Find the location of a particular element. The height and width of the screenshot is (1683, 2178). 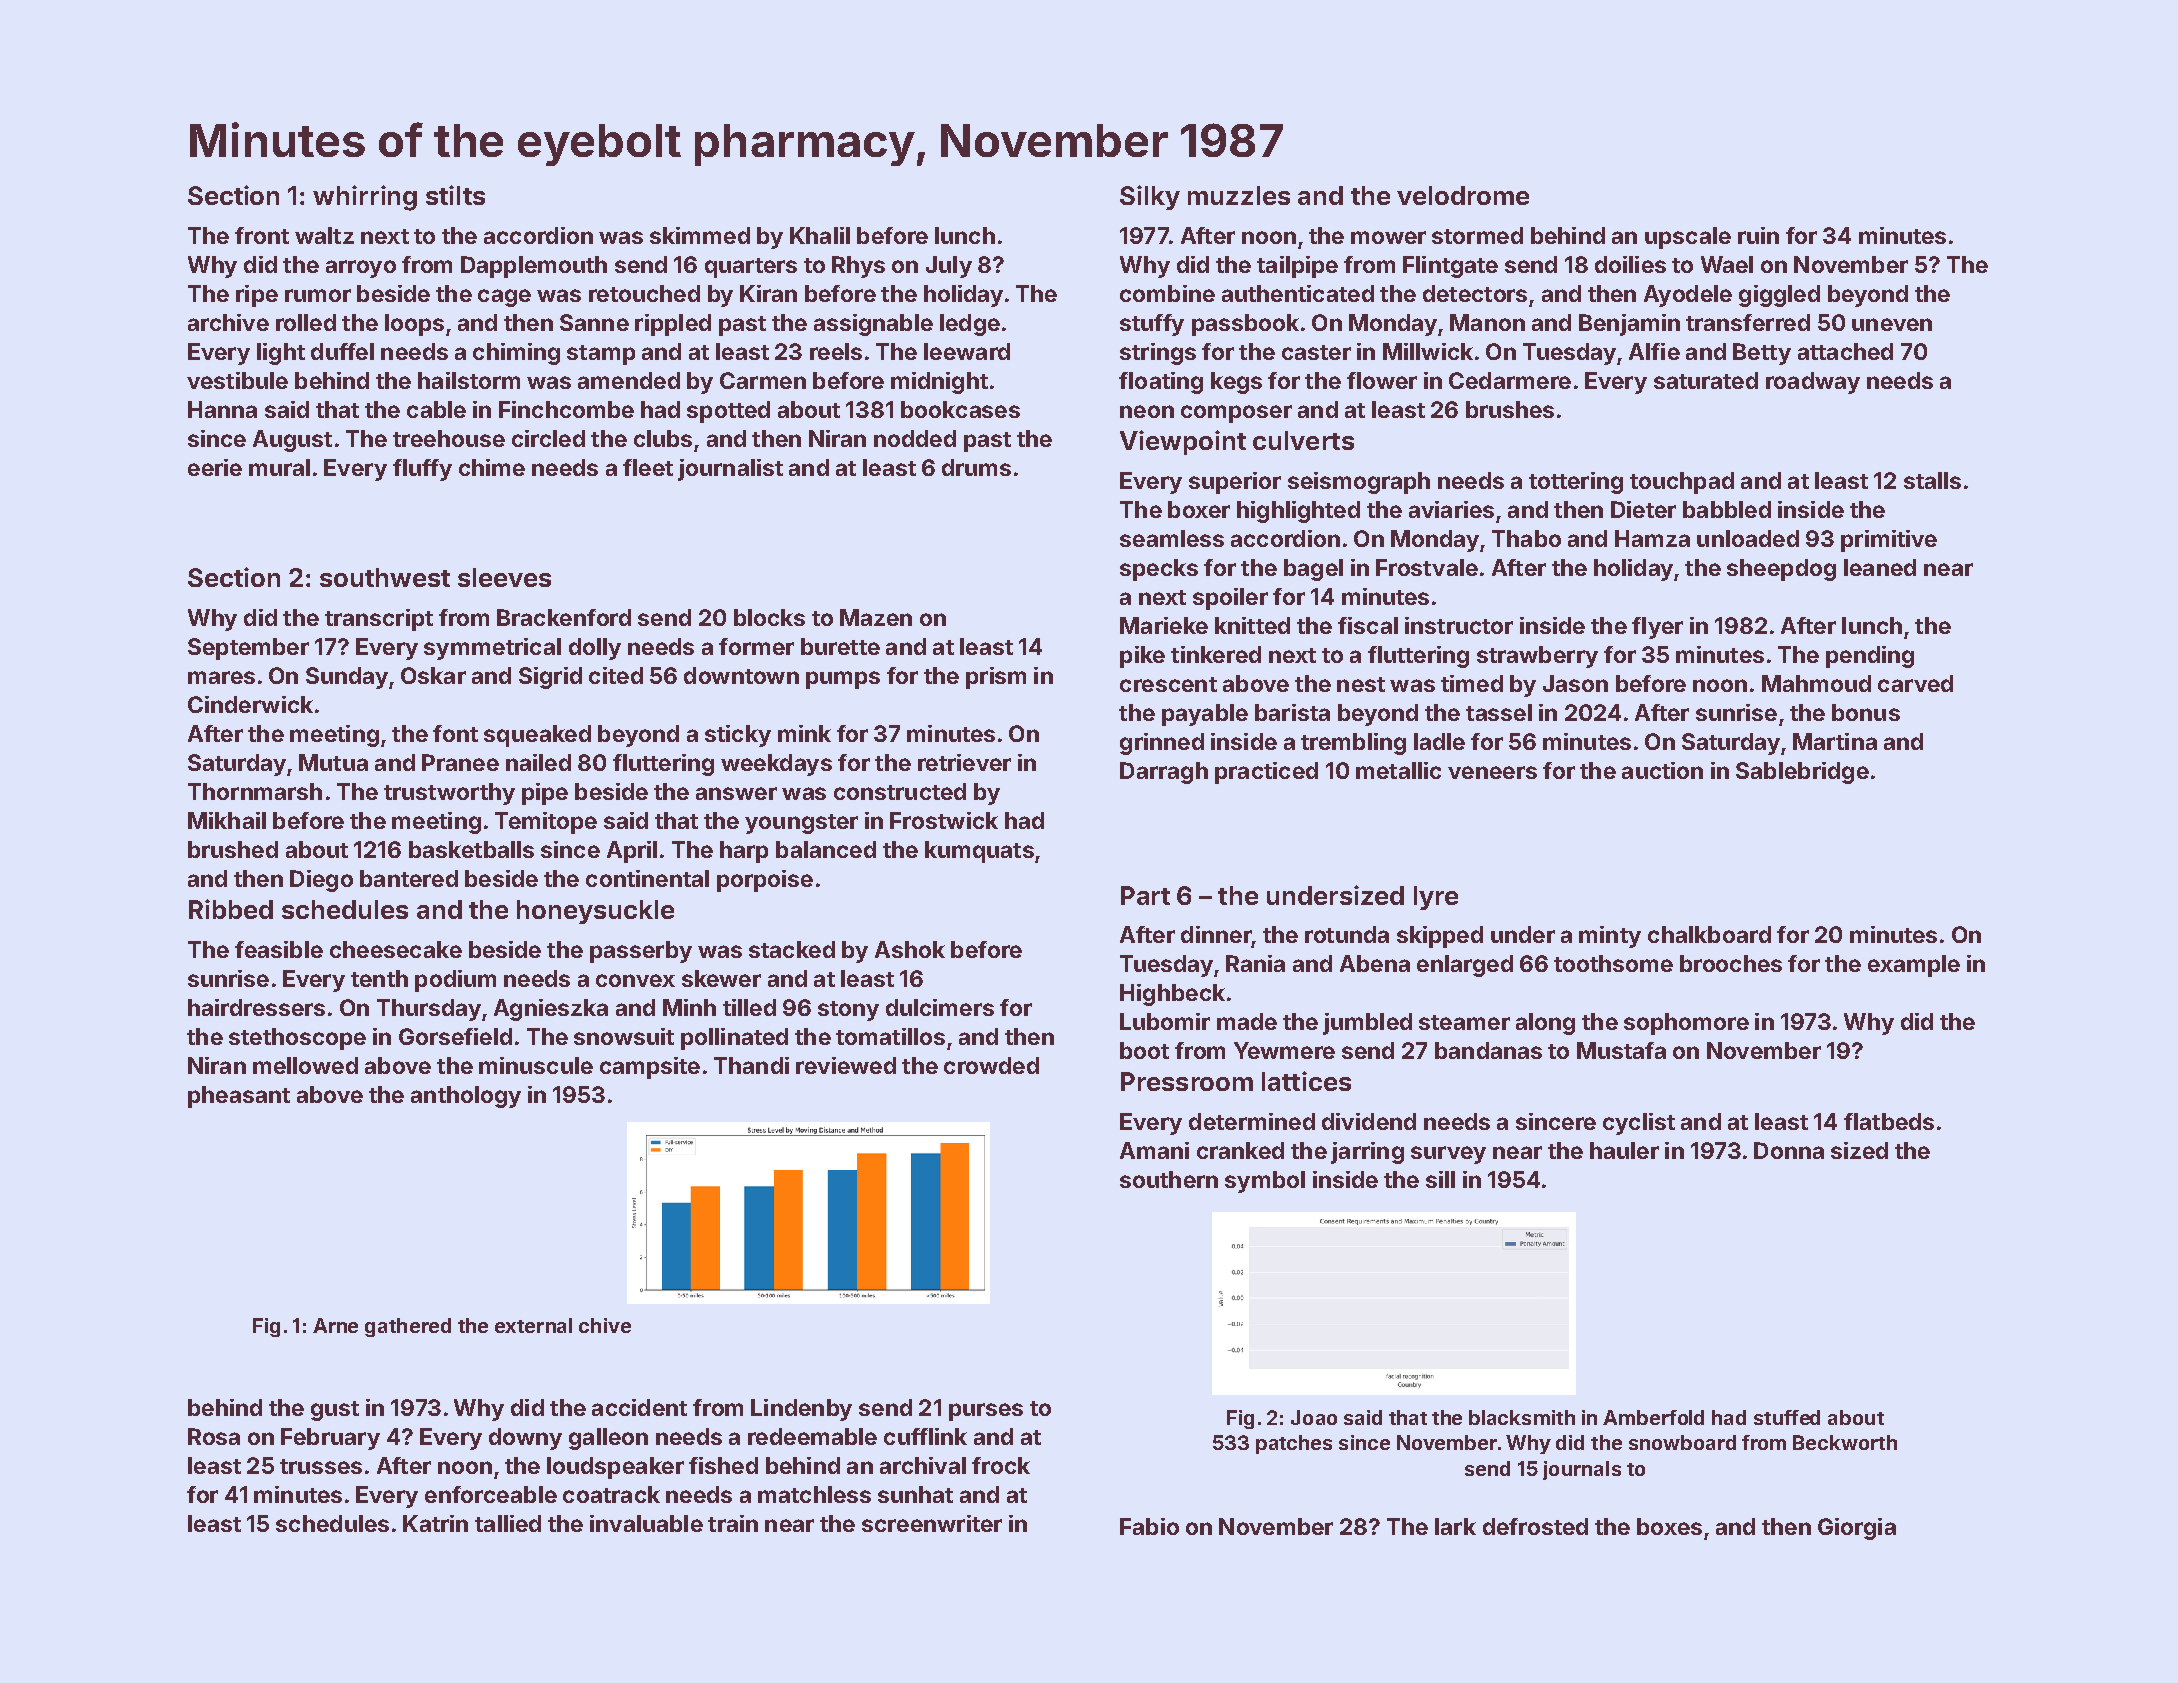

ruin is located at coordinates (1758, 235).
